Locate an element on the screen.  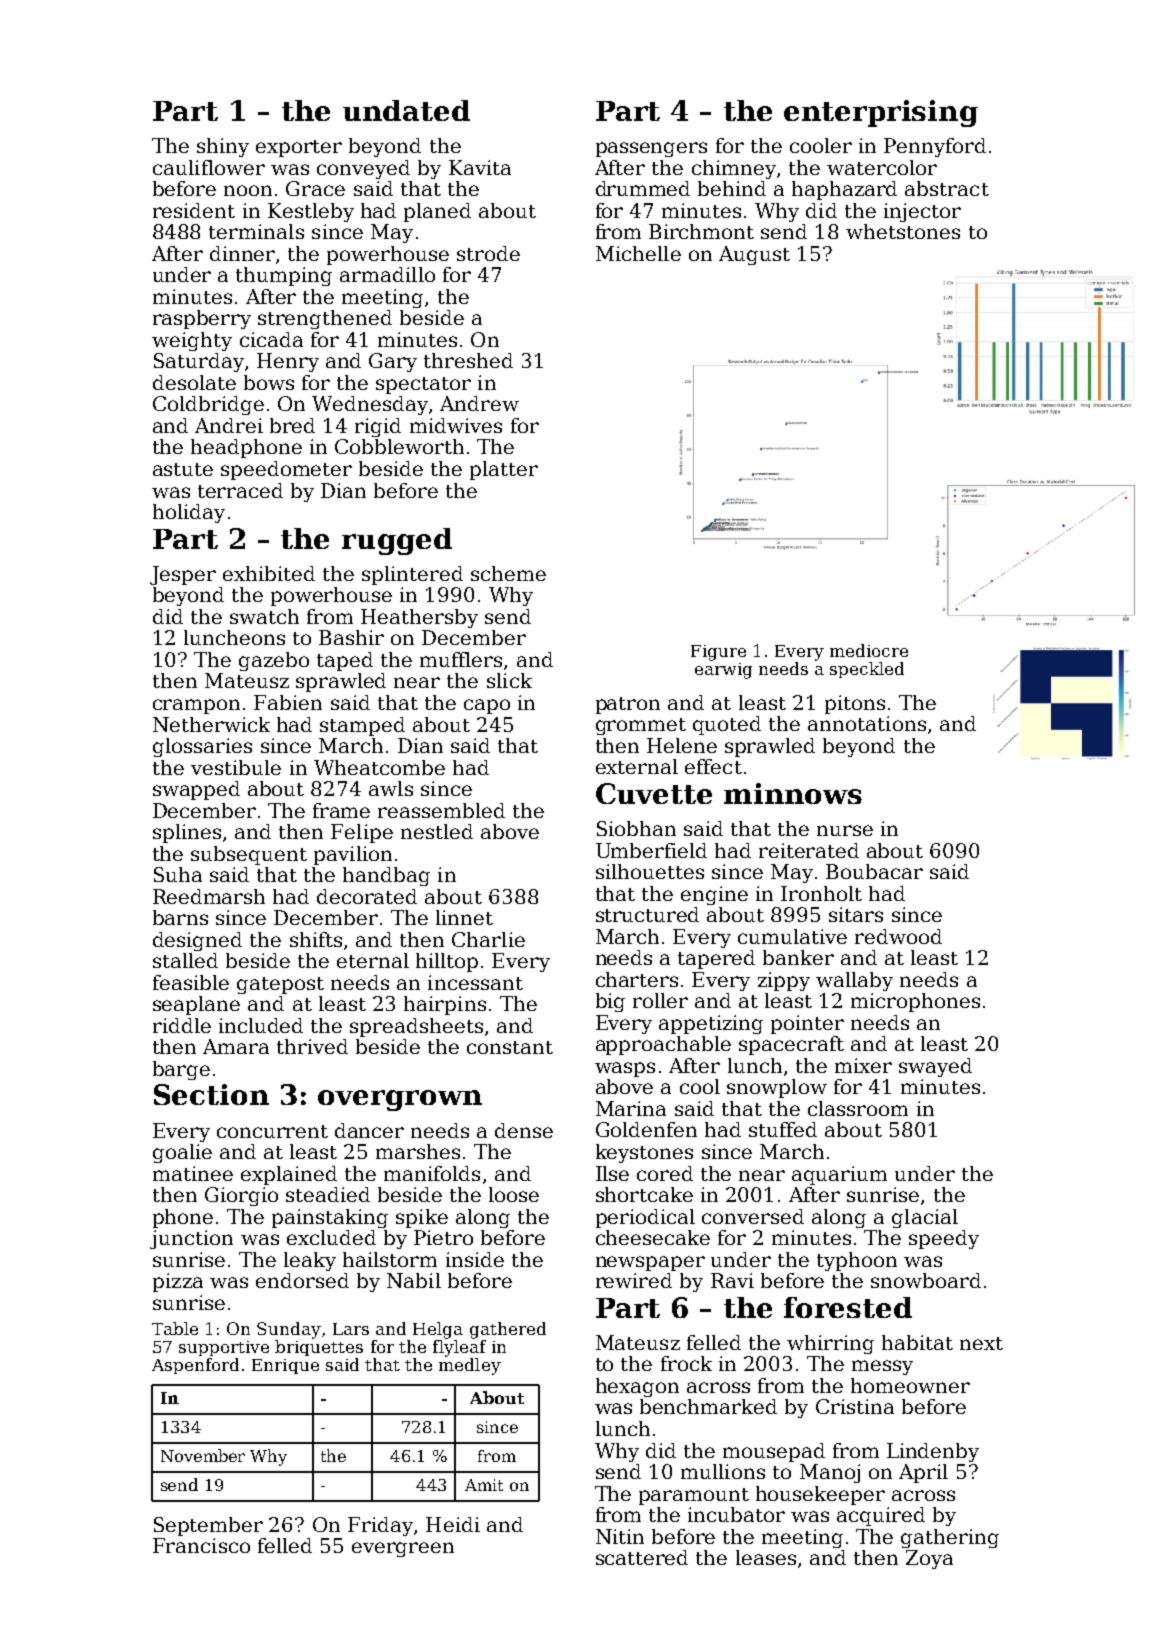
Aspenford is located at coordinates (195, 1366).
